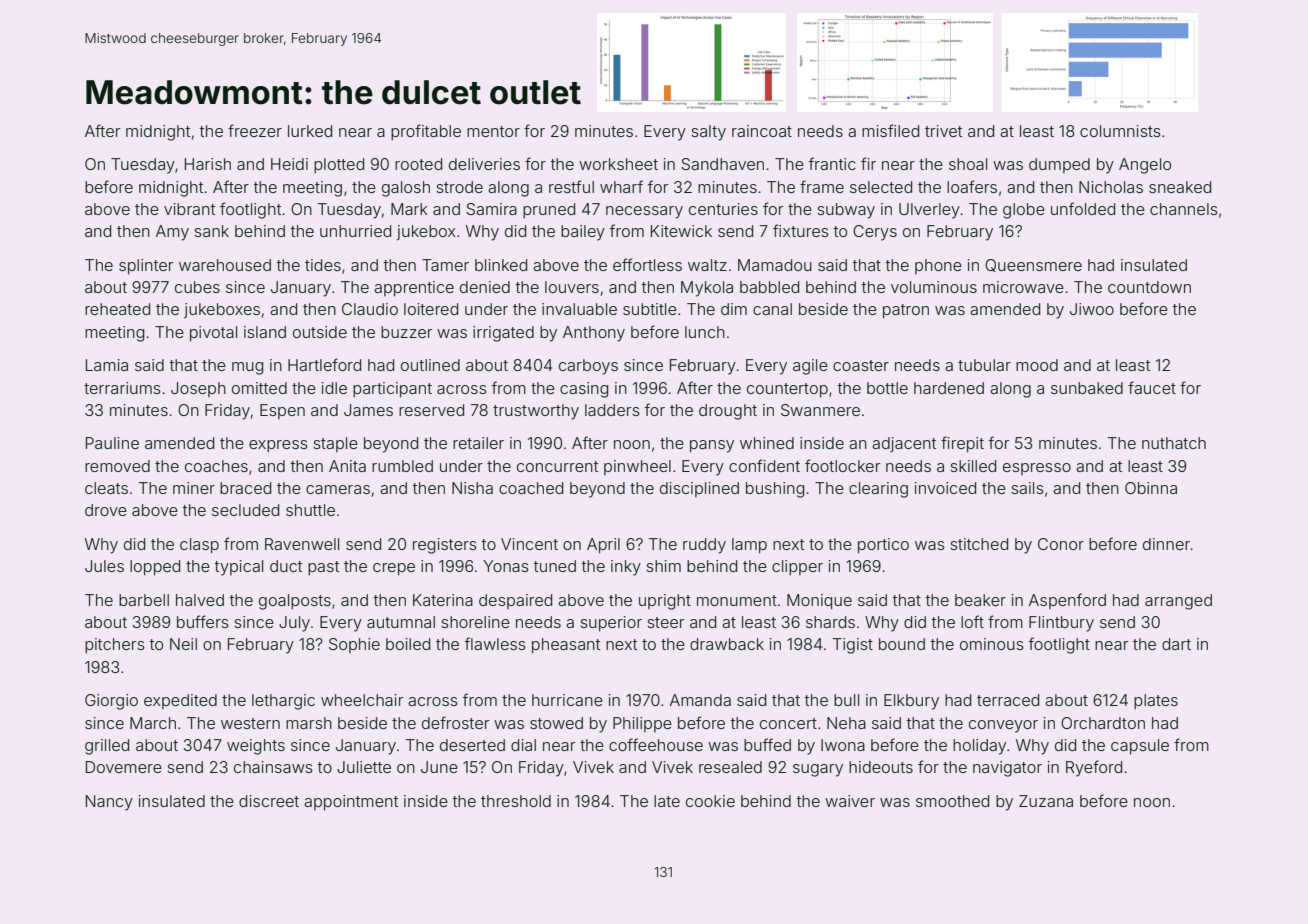 The height and width of the screenshot is (924, 1308). What do you see at coordinates (273, 767) in the screenshot?
I see `chainsaws` at bounding box center [273, 767].
